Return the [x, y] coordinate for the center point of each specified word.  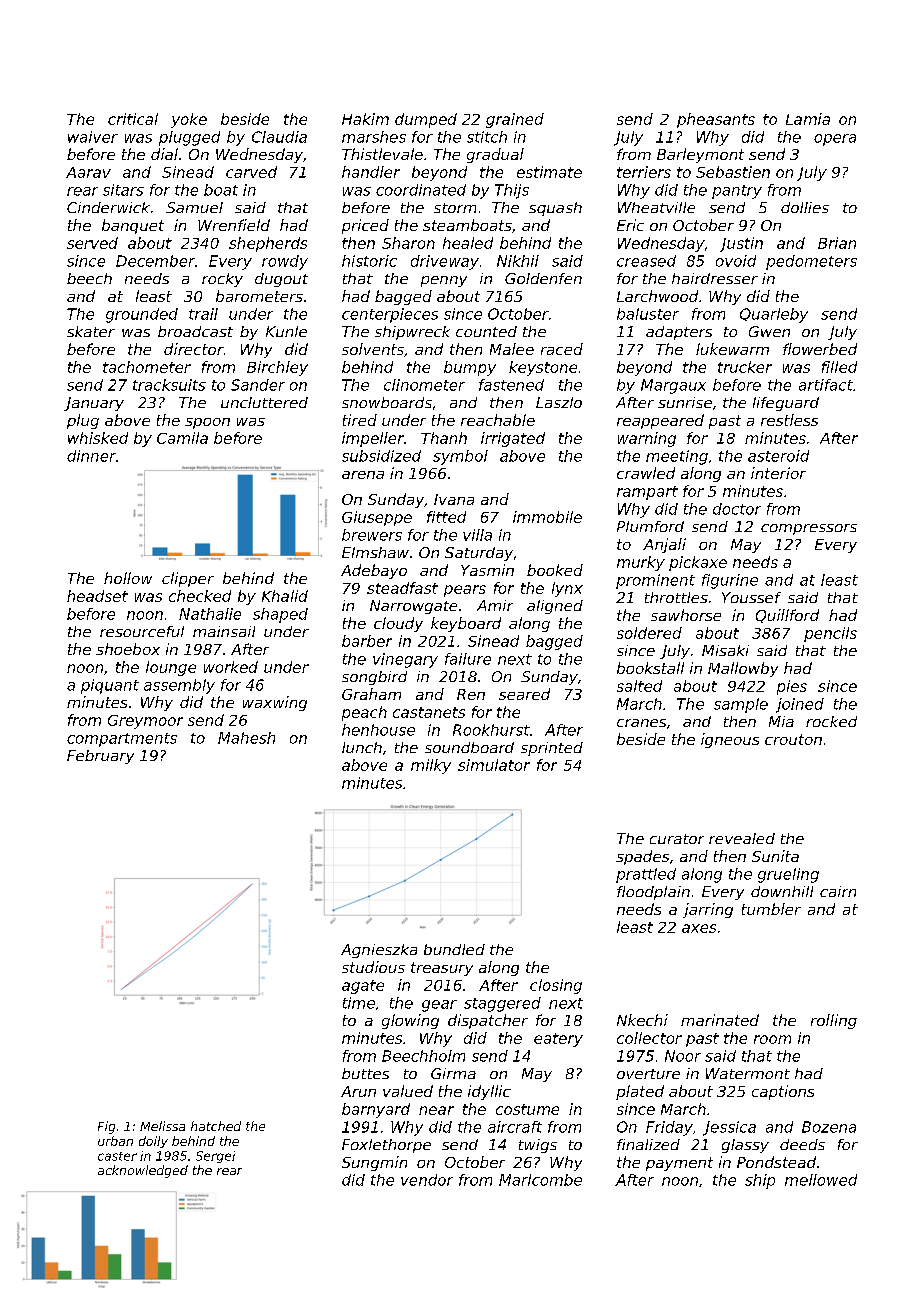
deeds [802, 1144]
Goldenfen [543, 278]
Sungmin [374, 1163]
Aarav [88, 172]
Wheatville [656, 207]
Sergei [215, 1157]
